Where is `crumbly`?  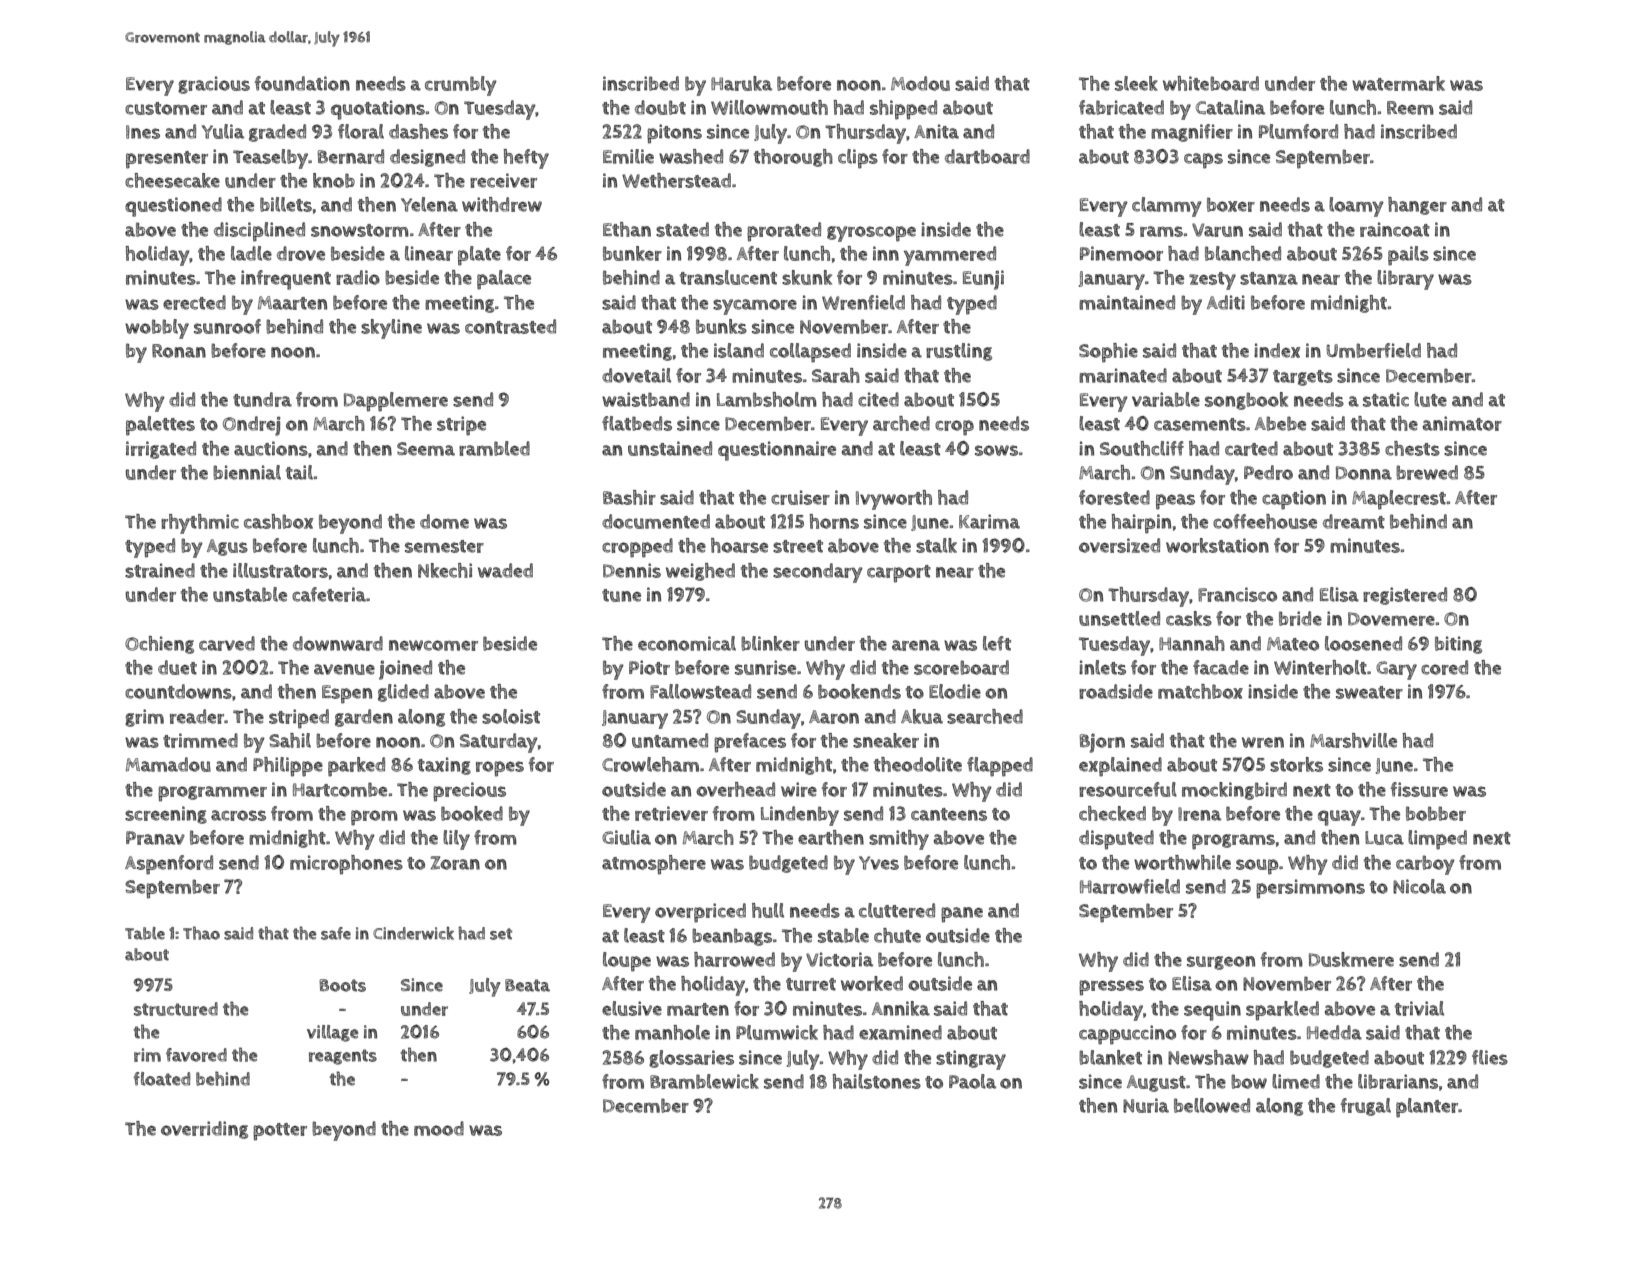 crumbly is located at coordinates (461, 86).
